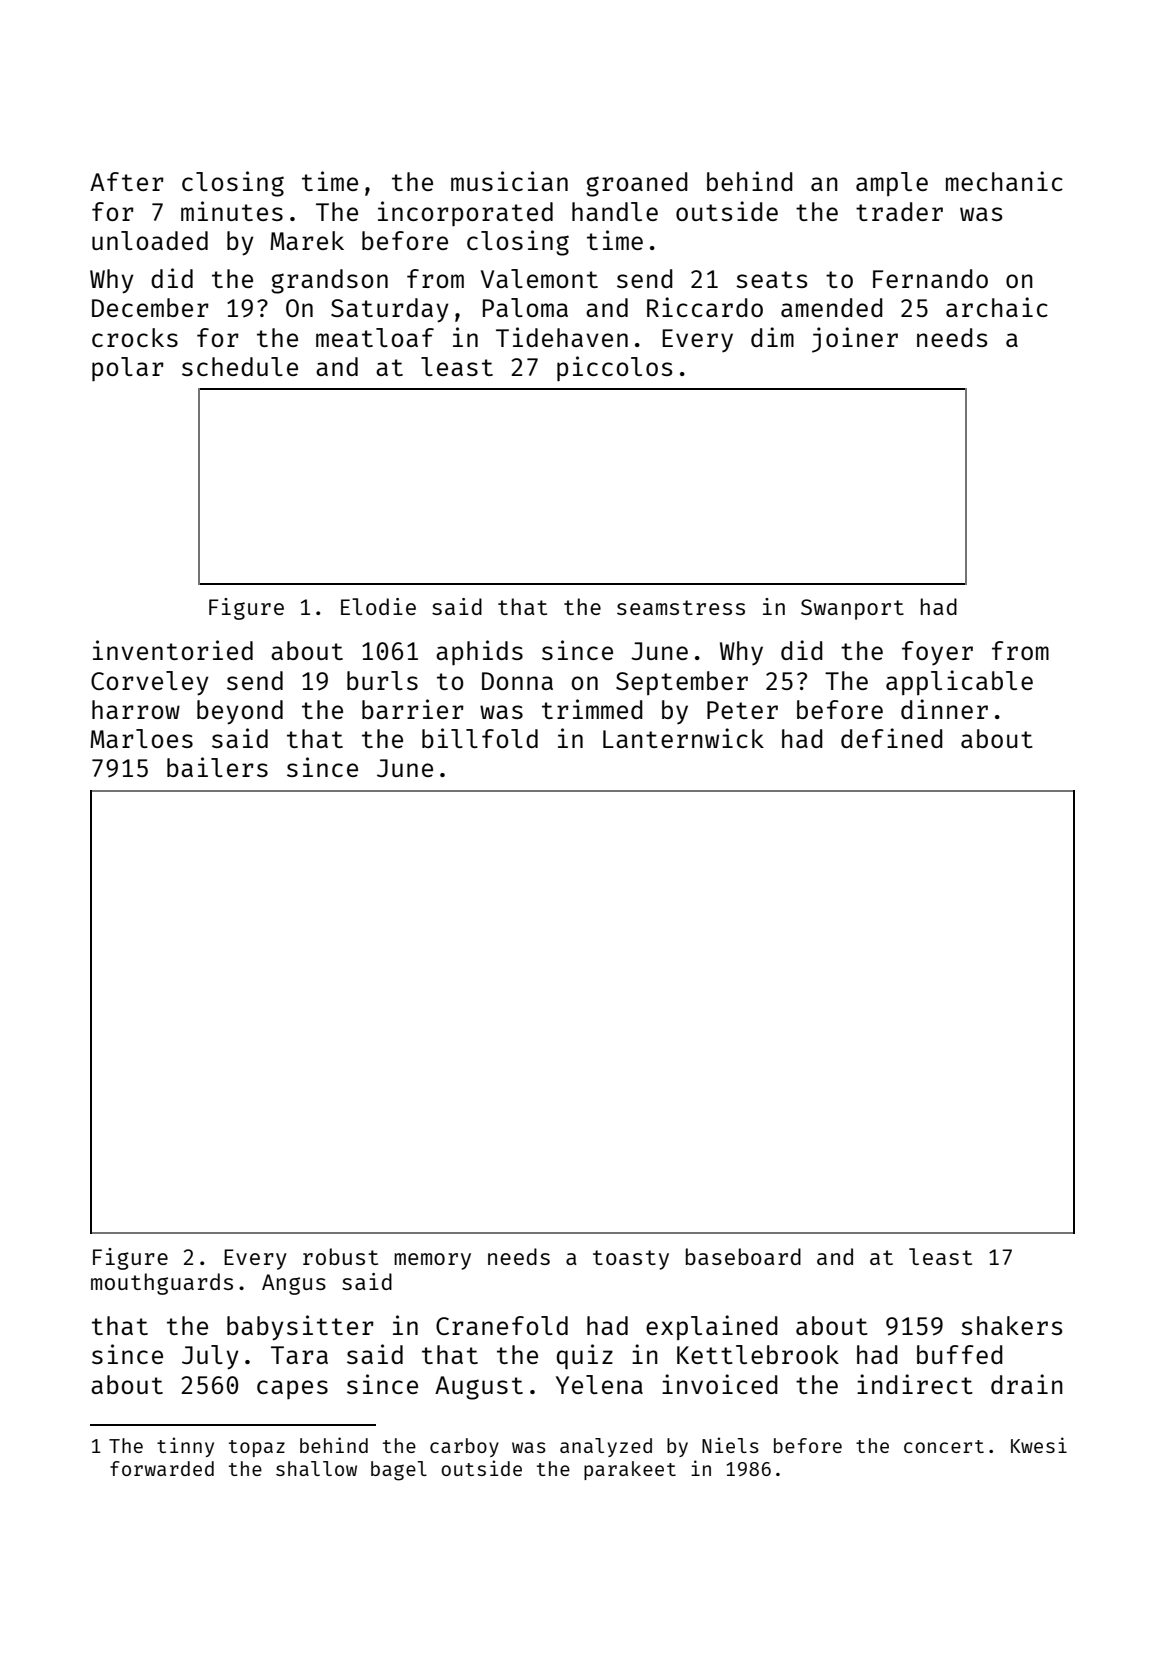  Describe the element at coordinates (1004, 181) in the screenshot. I see `mechanic` at that location.
